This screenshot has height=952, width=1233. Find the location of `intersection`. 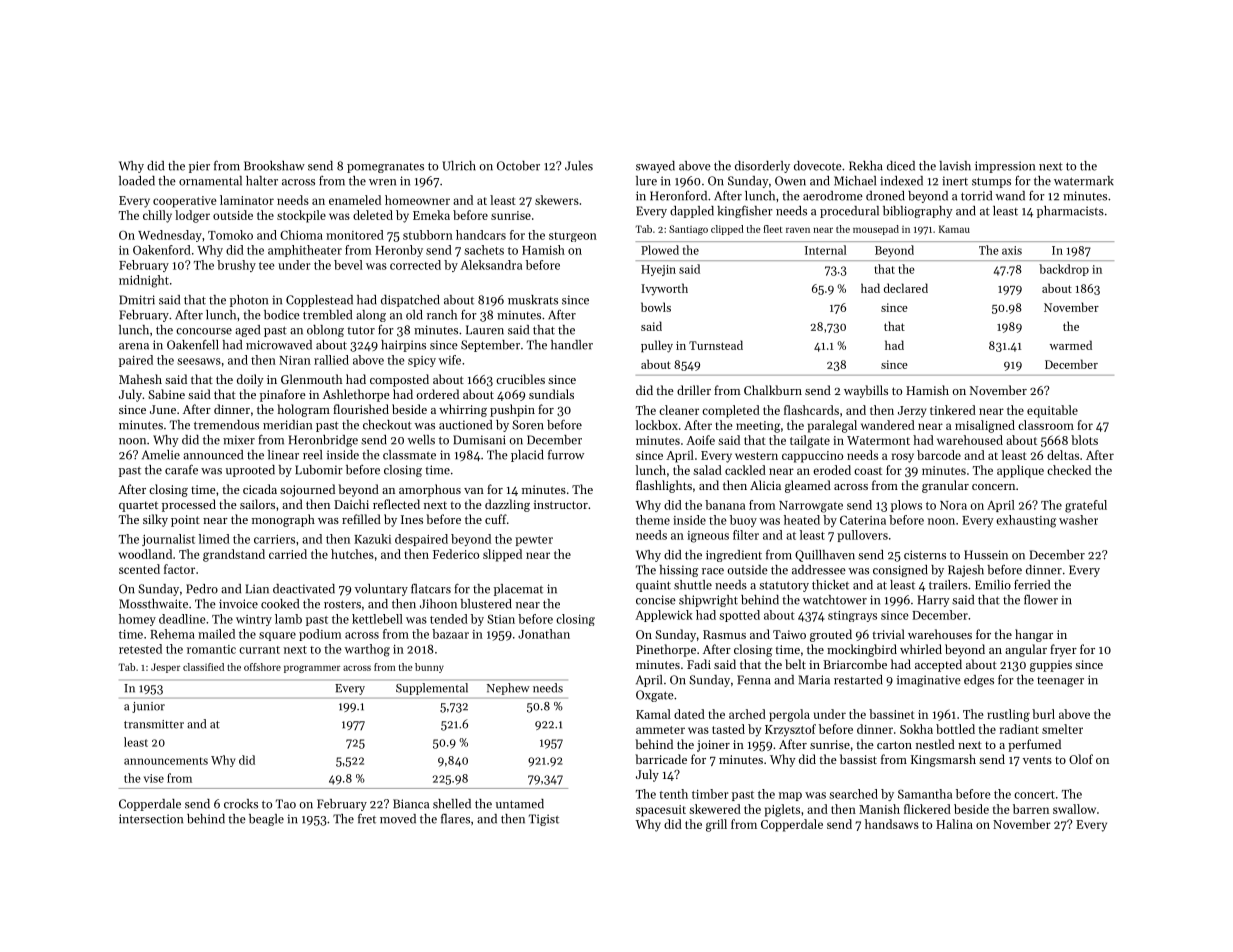

intersection is located at coordinates (151, 819).
